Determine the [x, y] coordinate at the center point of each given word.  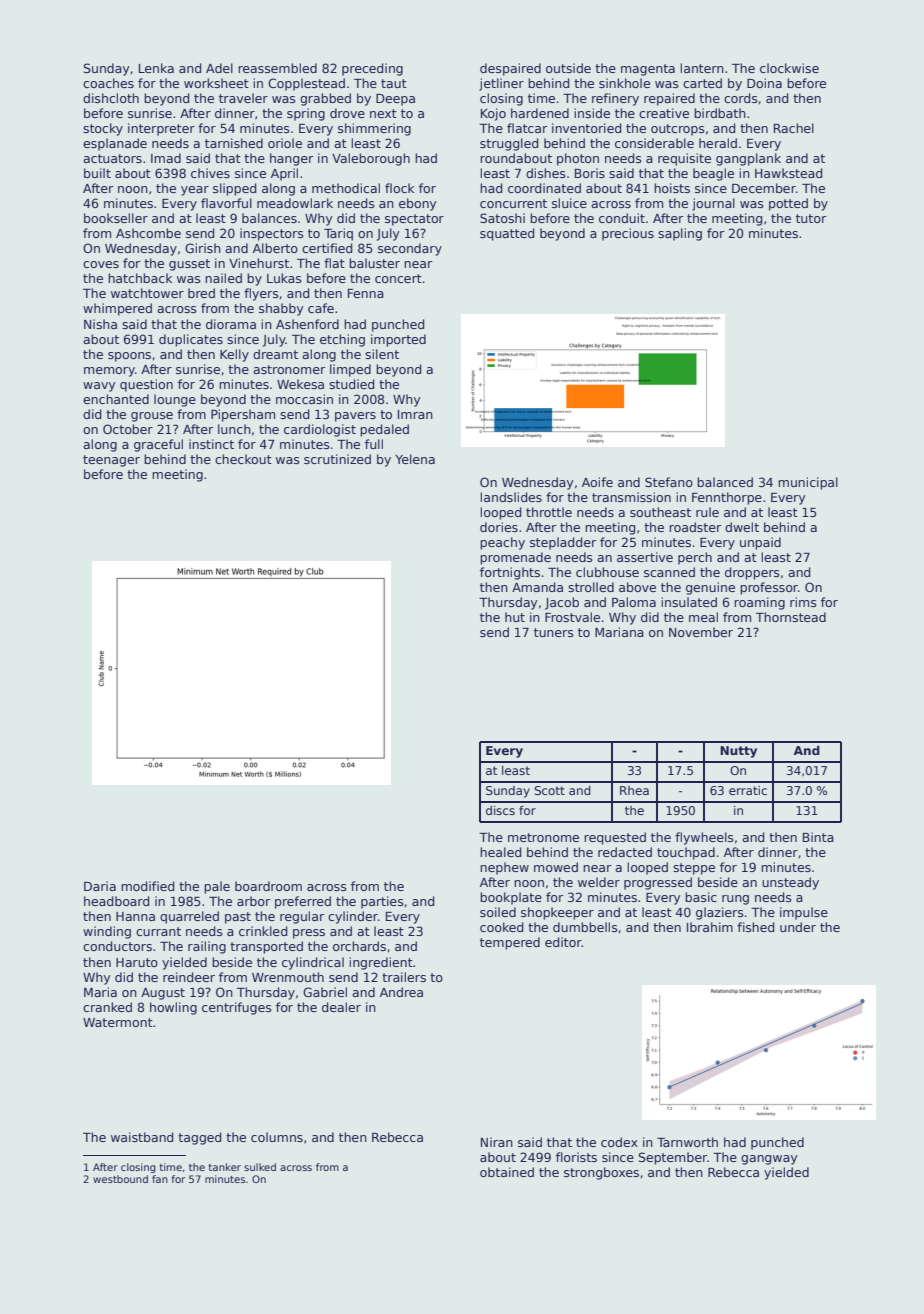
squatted [507, 234]
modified [147, 886]
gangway [769, 1160]
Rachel [794, 128]
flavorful [226, 203]
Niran [497, 1142]
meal [703, 617]
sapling [680, 234]
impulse [804, 913]
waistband [142, 1137]
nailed [223, 278]
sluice [569, 203]
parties [382, 902]
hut [515, 617]
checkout [243, 459]
